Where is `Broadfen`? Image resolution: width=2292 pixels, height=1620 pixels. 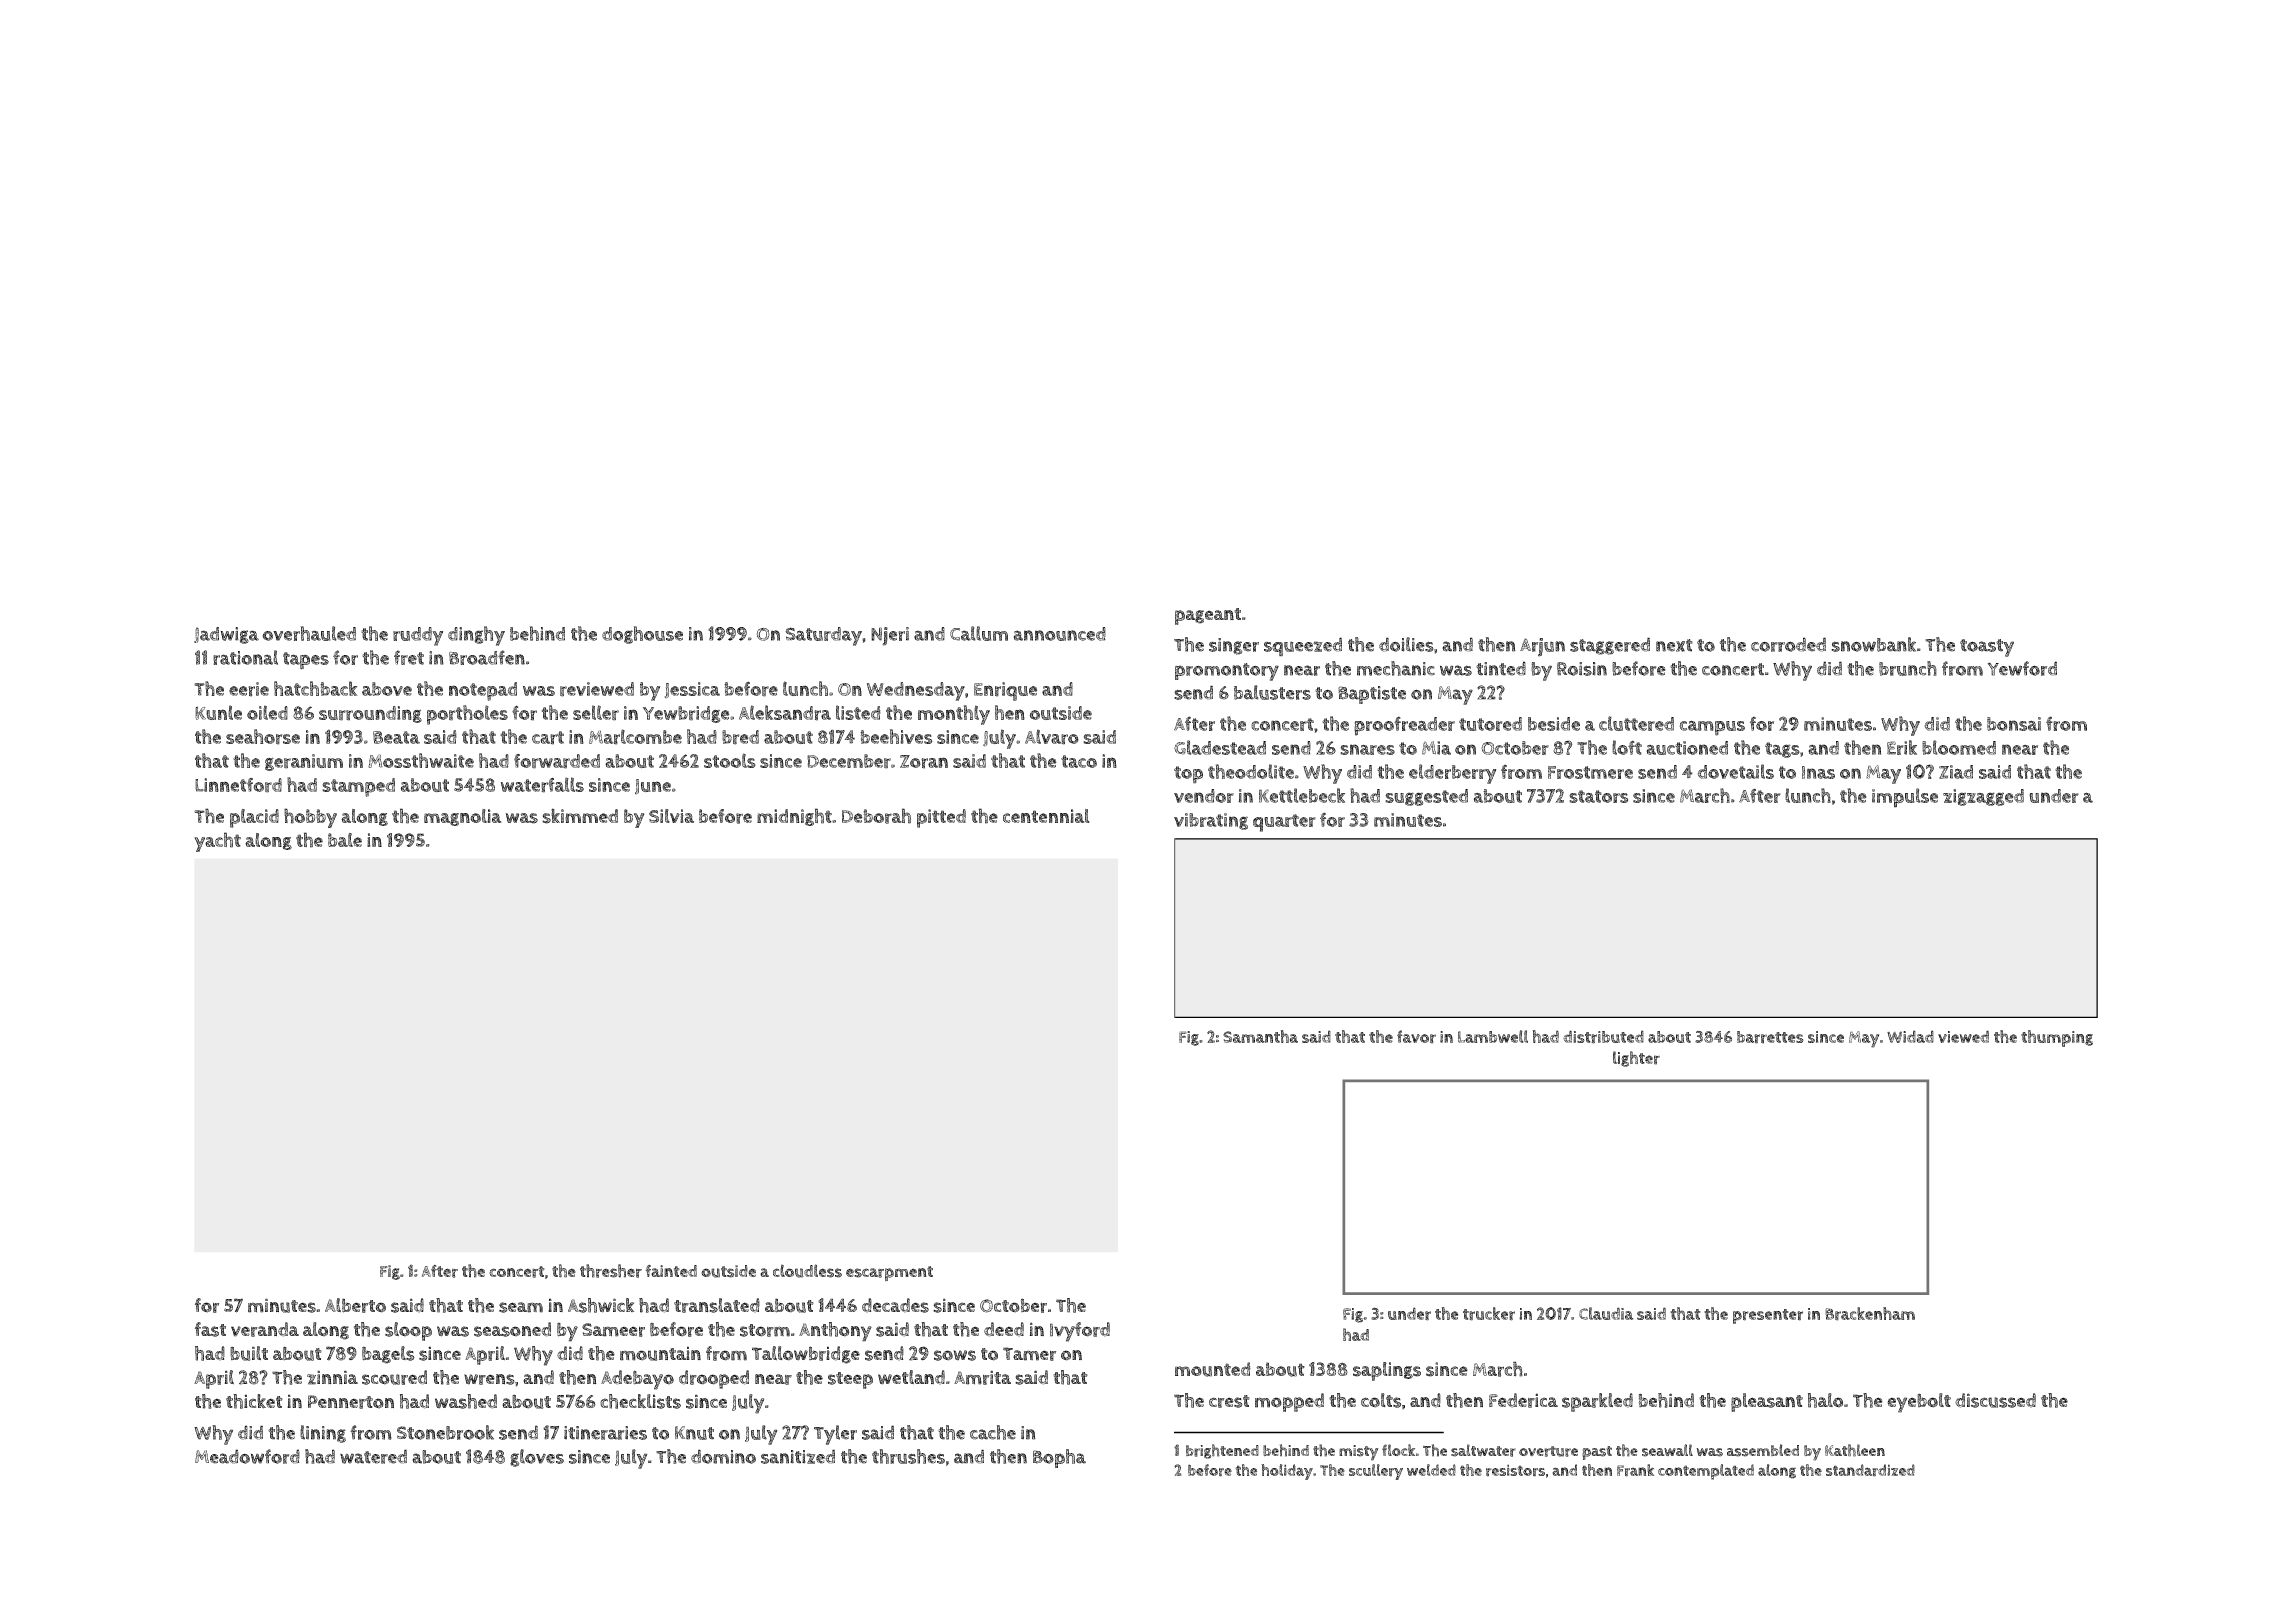 Broadfen is located at coordinates (487, 657).
